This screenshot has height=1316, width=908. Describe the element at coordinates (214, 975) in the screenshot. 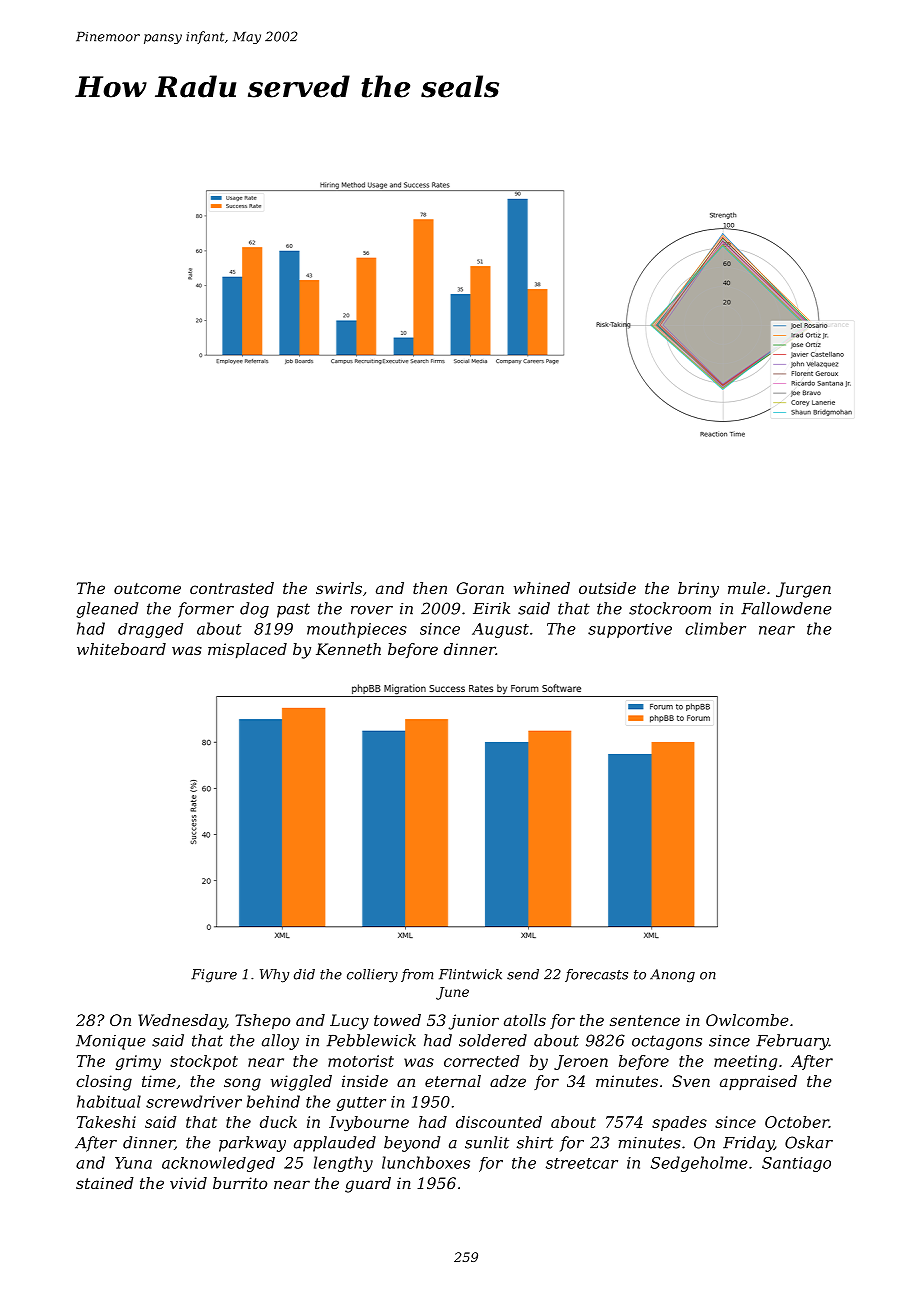

I see `Figure` at that location.
